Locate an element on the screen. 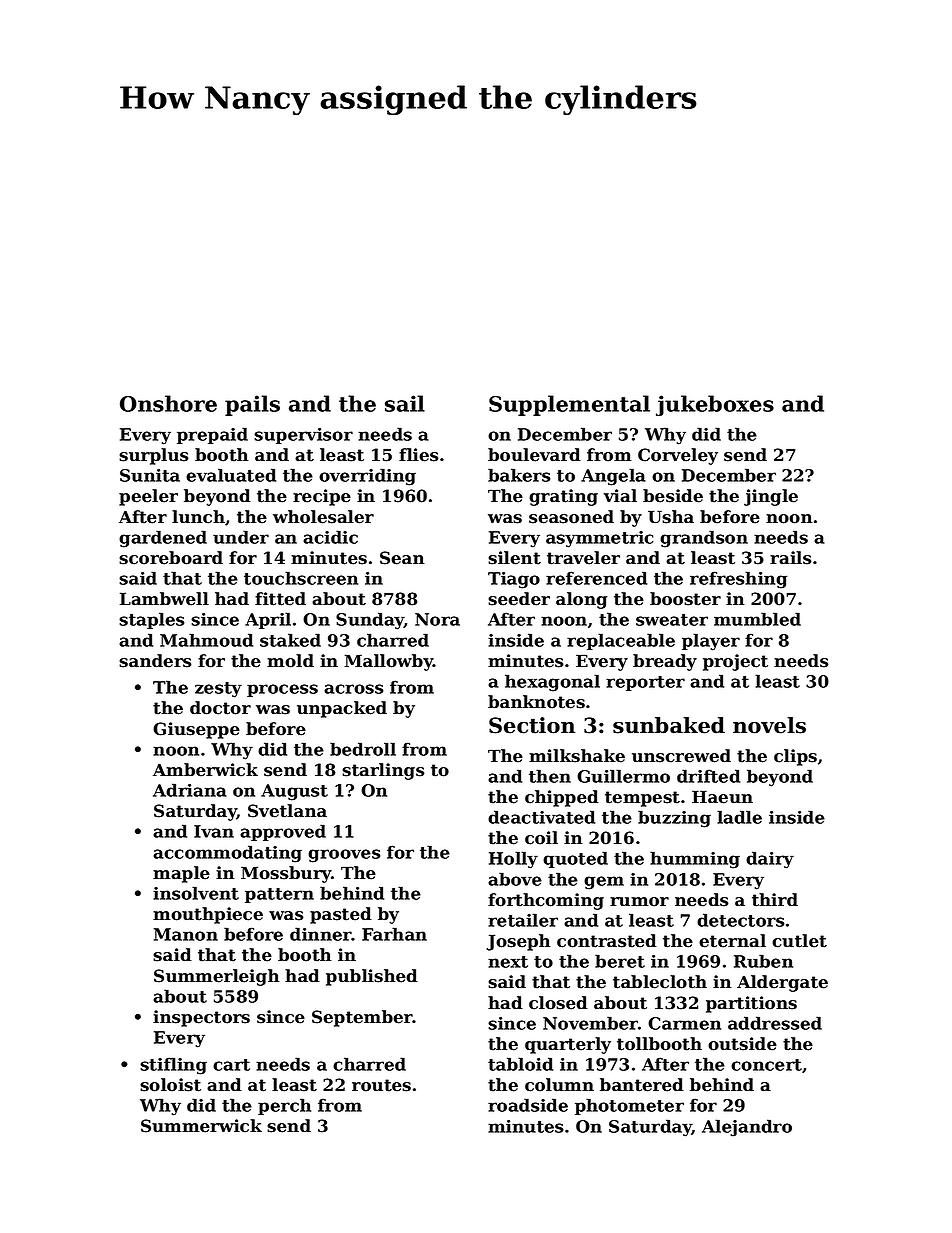 The height and width of the screenshot is (1233, 952). boulevard is located at coordinates (534, 455).
